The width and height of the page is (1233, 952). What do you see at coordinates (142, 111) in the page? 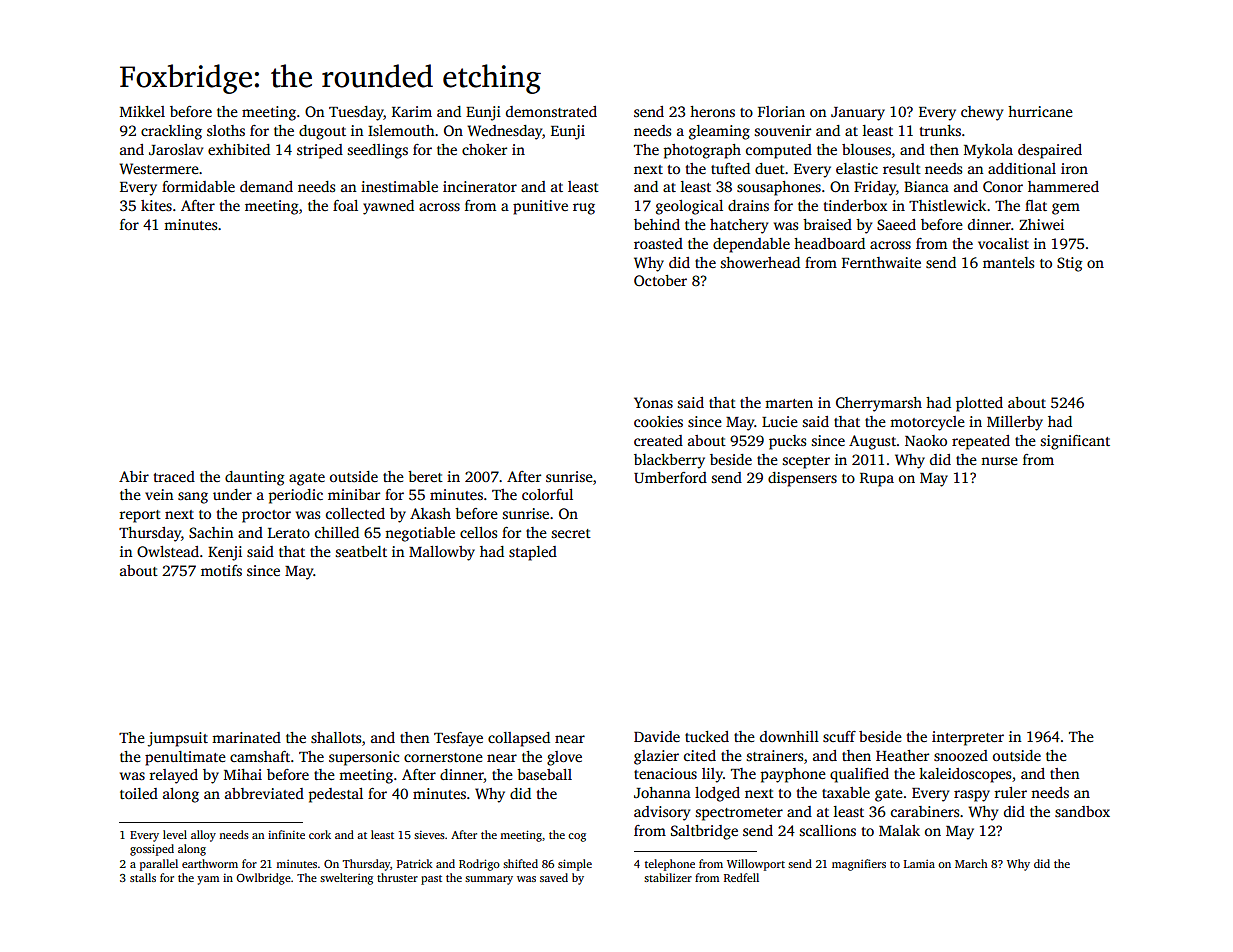
I see `Mikkel` at bounding box center [142, 111].
